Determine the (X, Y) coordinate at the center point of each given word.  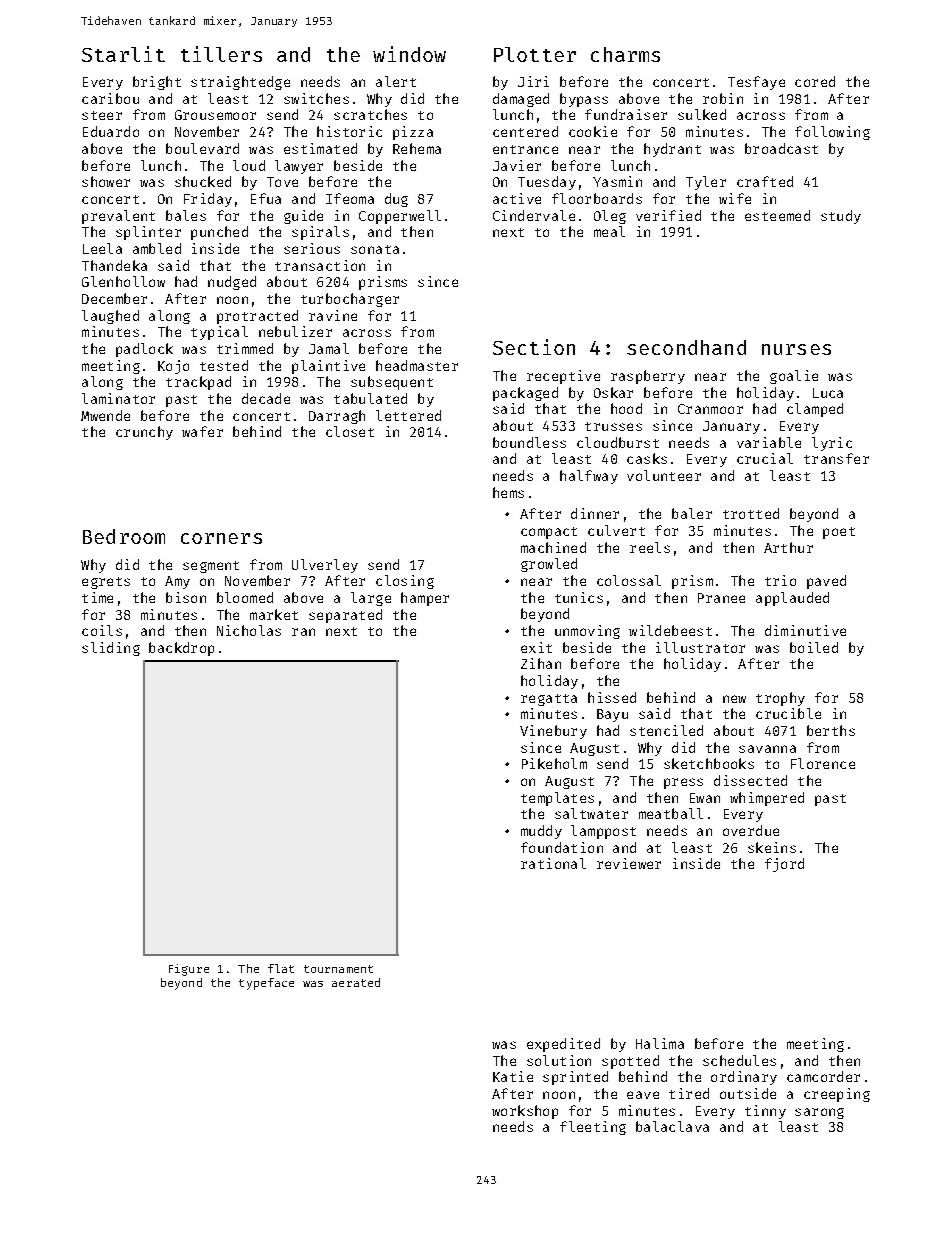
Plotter (535, 54)
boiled (814, 647)
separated (345, 616)
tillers (221, 54)
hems (508, 492)
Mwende (105, 415)
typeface (266, 984)
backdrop (181, 649)
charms (625, 54)
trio (780, 580)
